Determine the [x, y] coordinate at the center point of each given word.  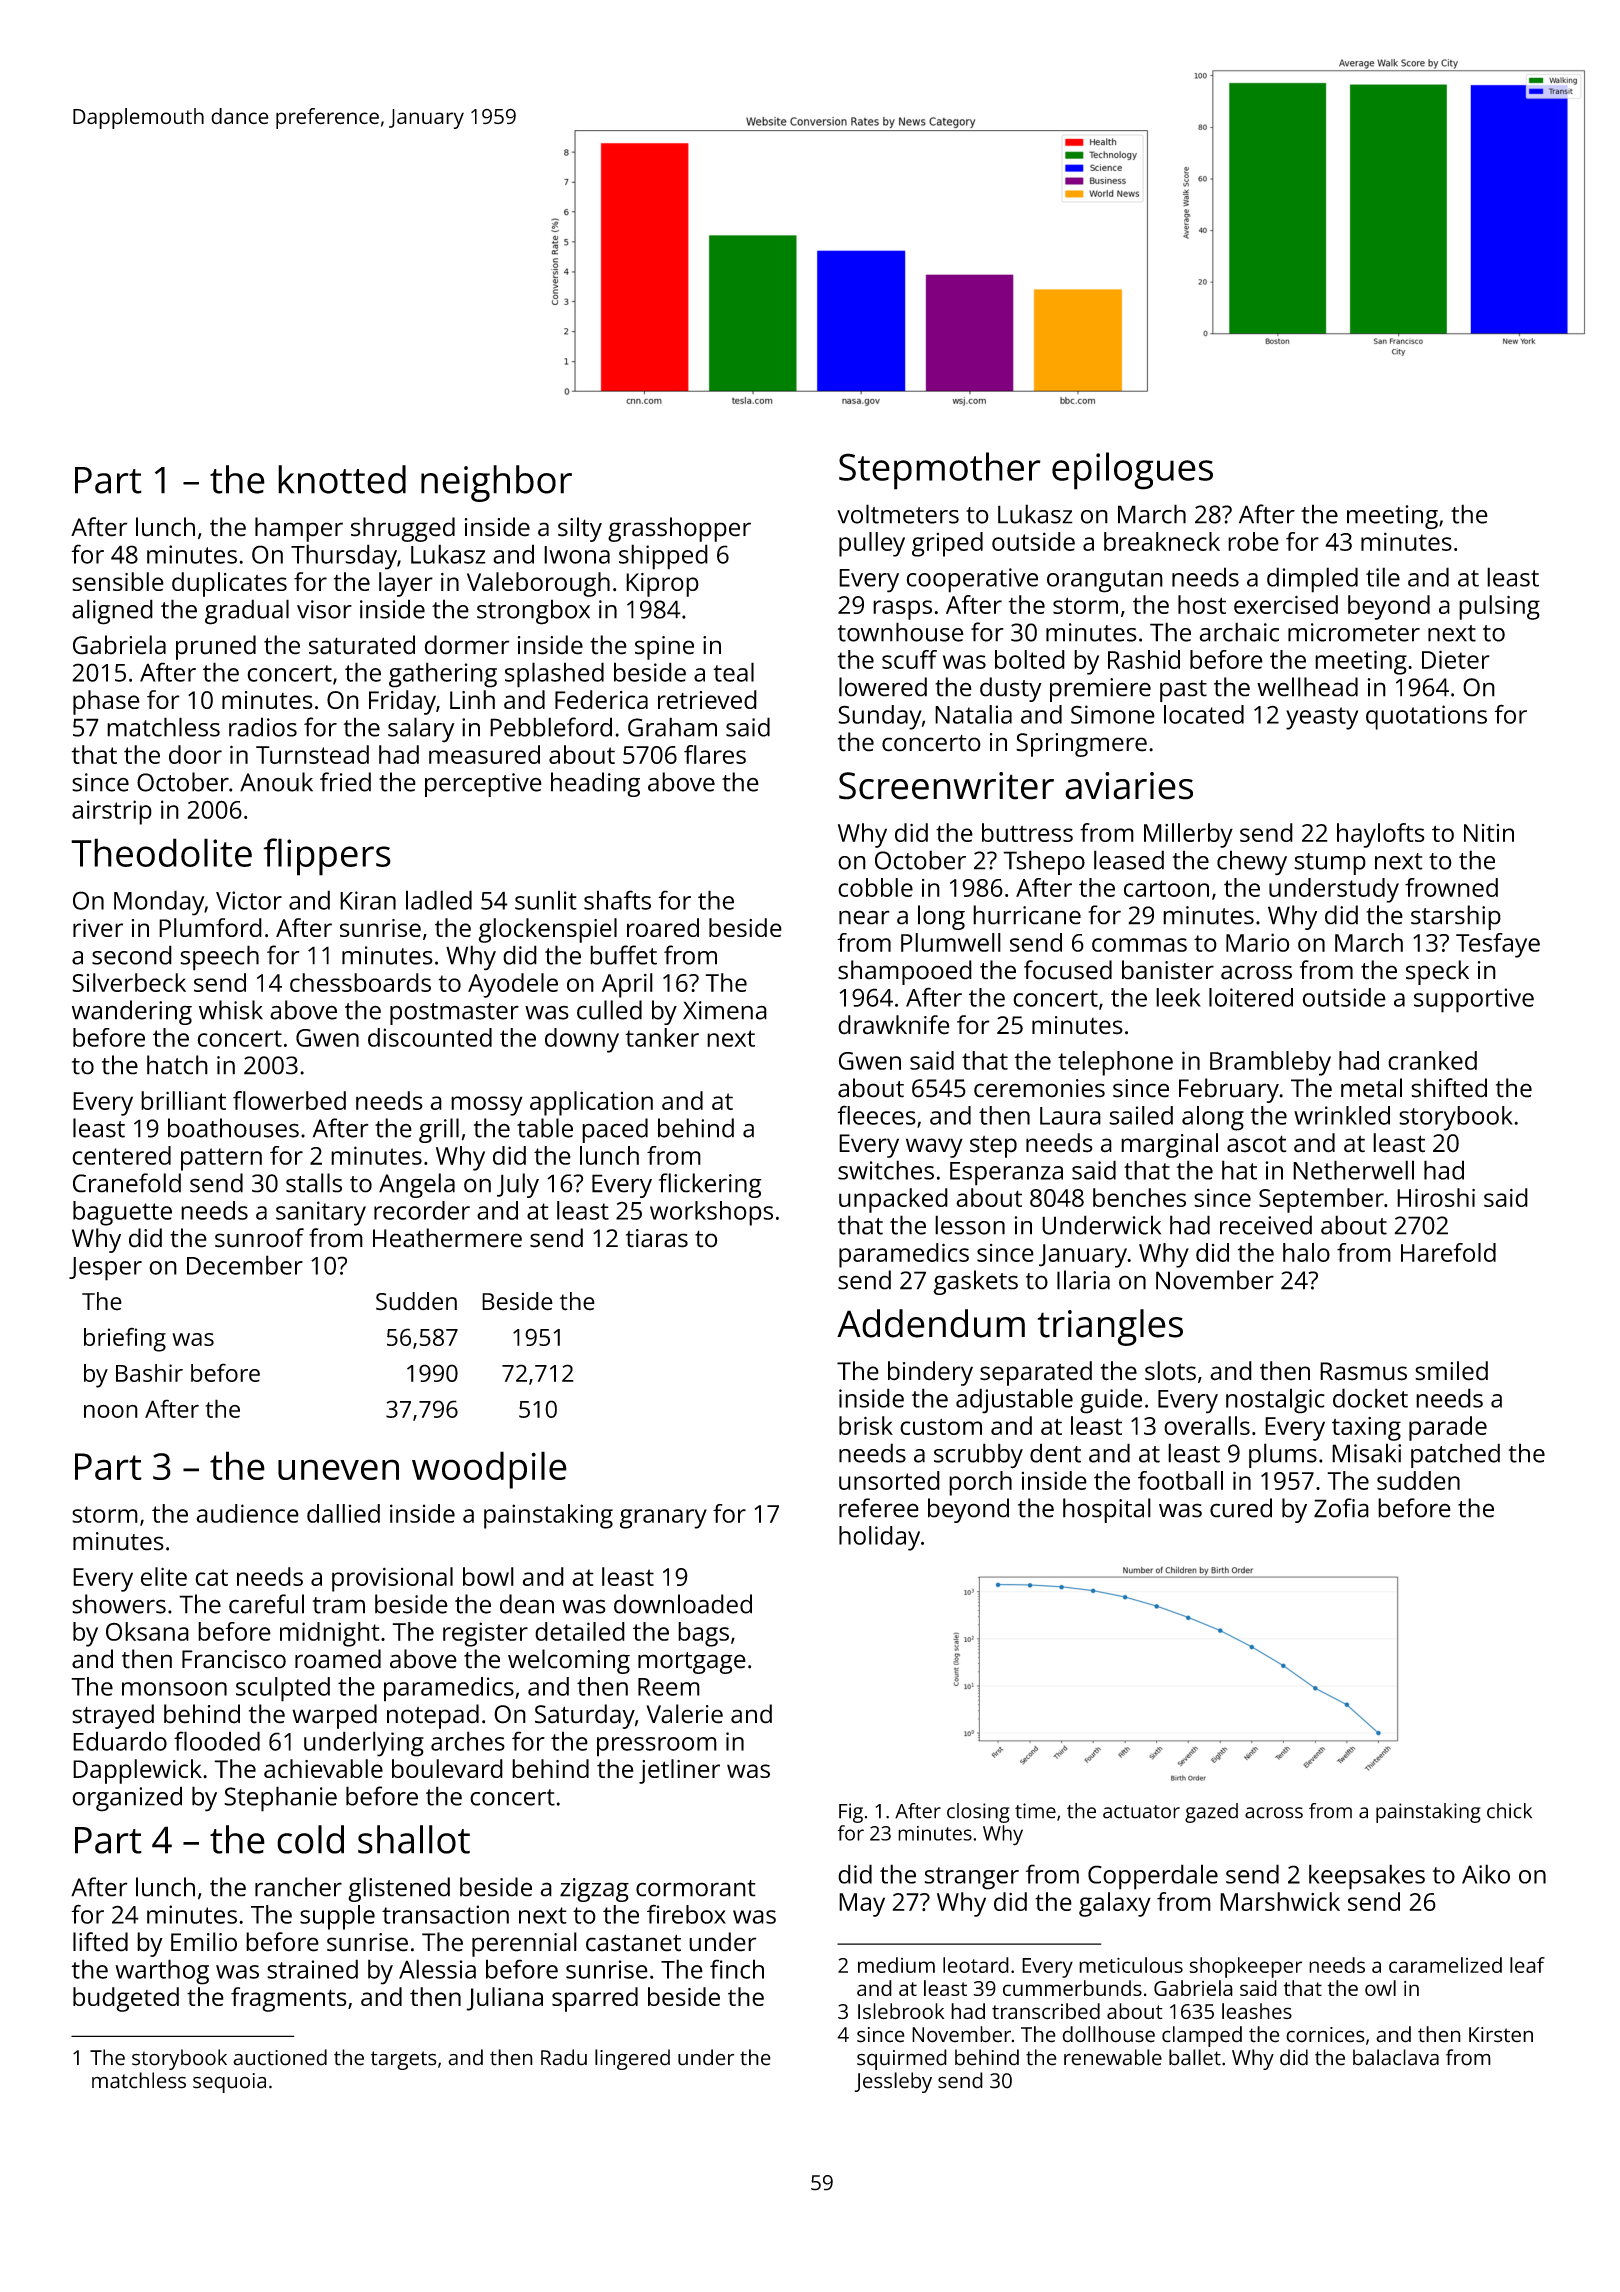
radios [263, 727]
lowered [883, 687]
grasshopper [679, 529]
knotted [342, 479]
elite [164, 1576]
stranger [971, 1878]
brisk [866, 1425]
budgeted [126, 1999]
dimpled [1312, 580]
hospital [1107, 1510]
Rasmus [1363, 1371]
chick [1509, 1811]
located [1204, 714]
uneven [338, 1469]
